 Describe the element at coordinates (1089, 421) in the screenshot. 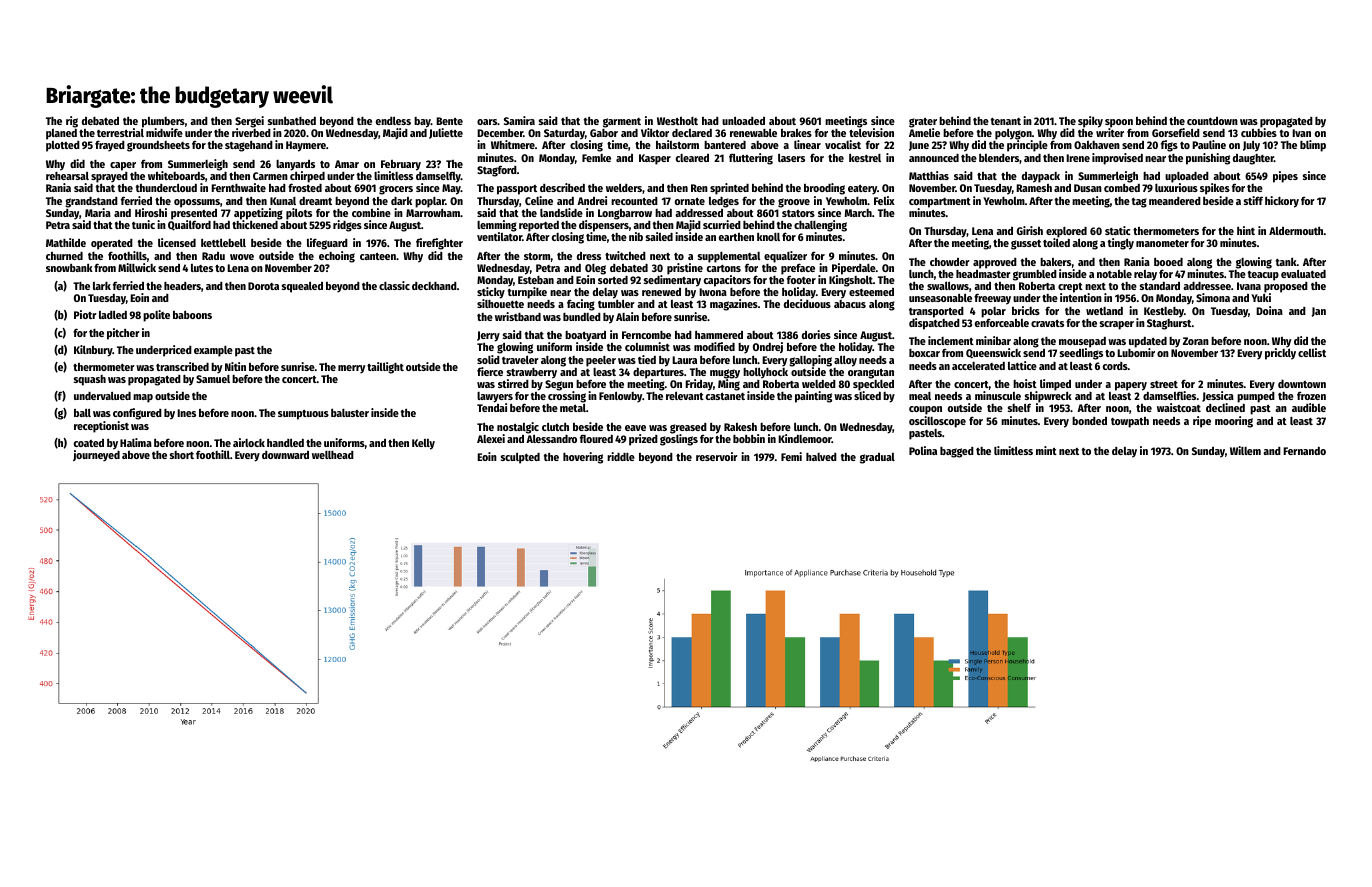

I see `bonded` at that location.
